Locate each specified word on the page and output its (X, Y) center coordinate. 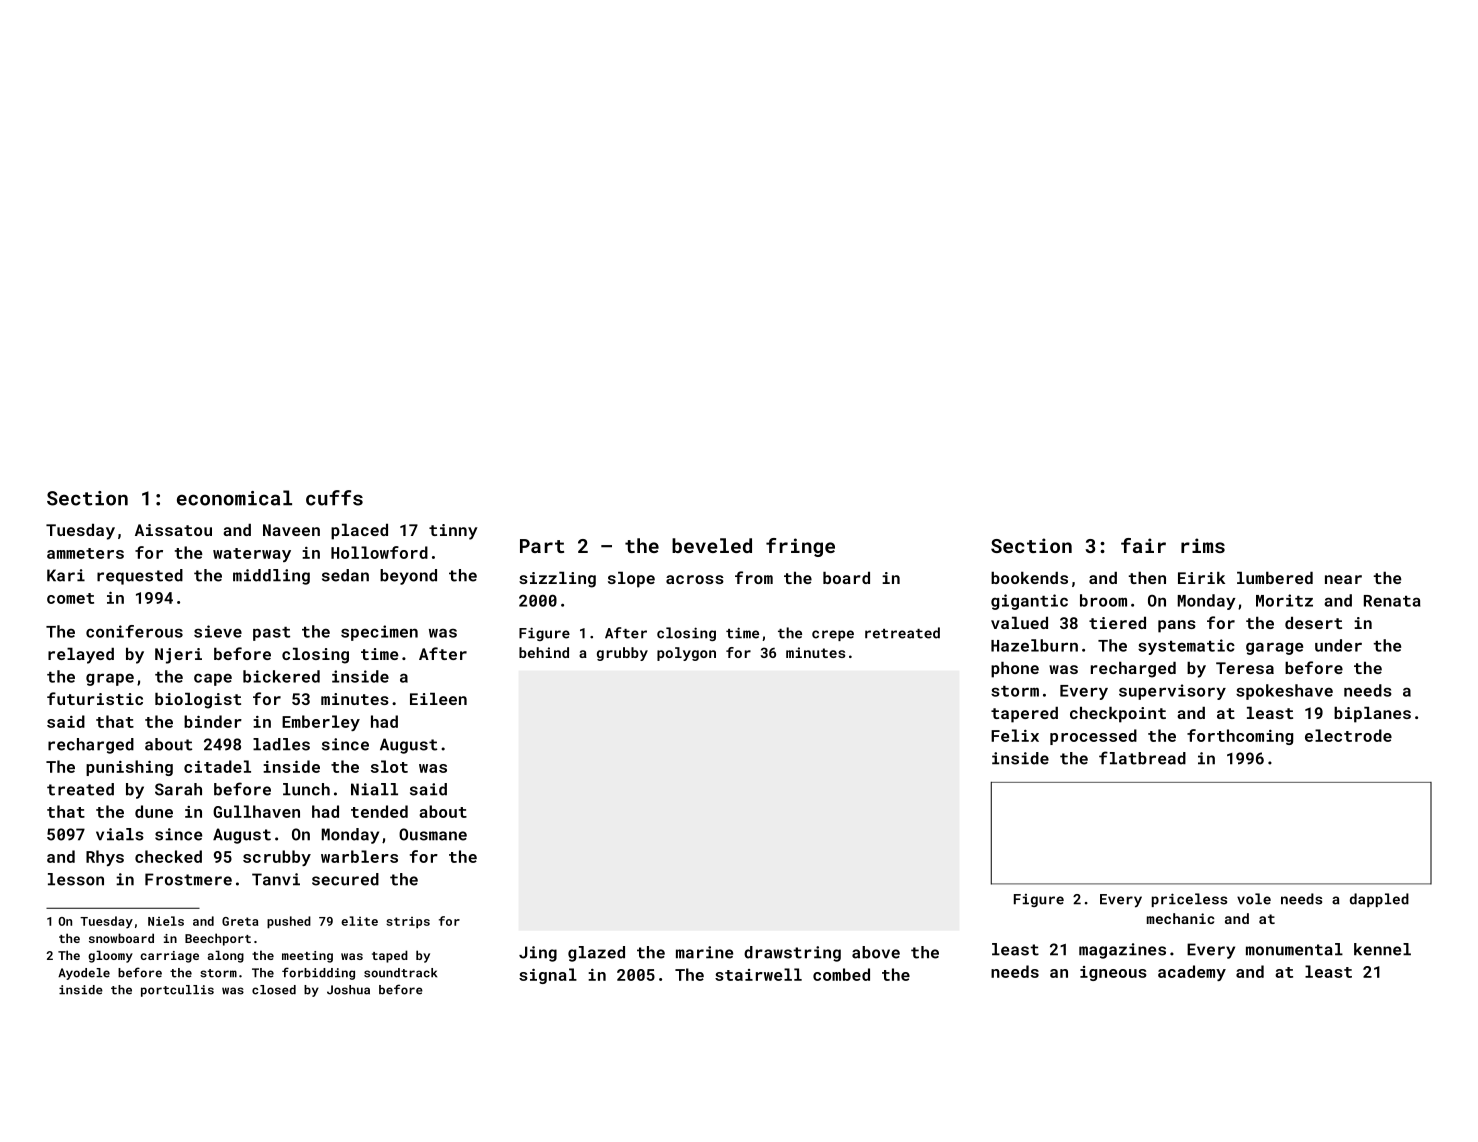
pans (1177, 626)
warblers (359, 856)
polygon (686, 654)
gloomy (110, 956)
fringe (800, 547)
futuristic (95, 698)
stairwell (758, 974)
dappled (1379, 900)
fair (1143, 545)
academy (1192, 973)
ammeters (85, 553)
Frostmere (188, 879)
